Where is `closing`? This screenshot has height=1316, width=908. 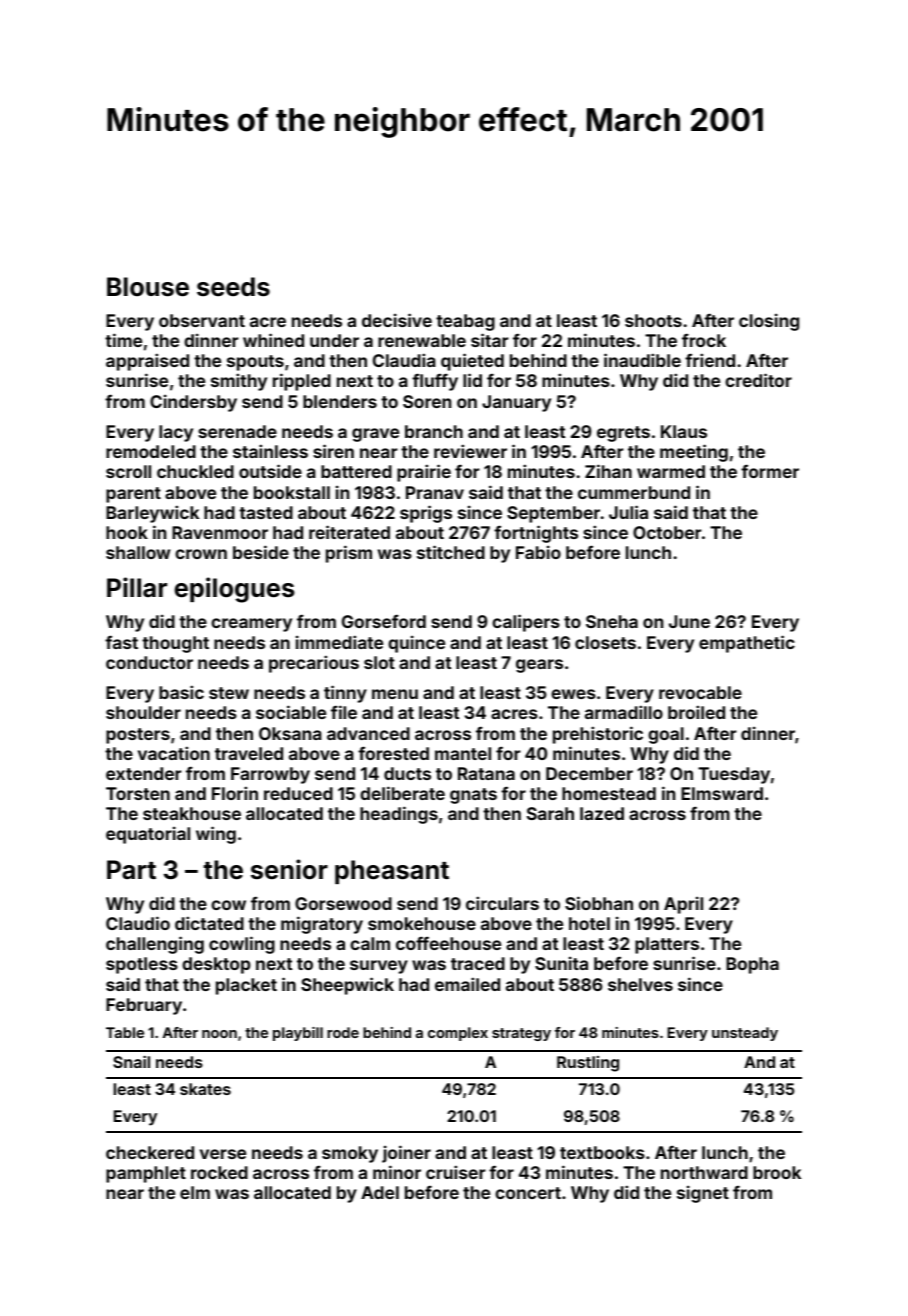 closing is located at coordinates (769, 322).
